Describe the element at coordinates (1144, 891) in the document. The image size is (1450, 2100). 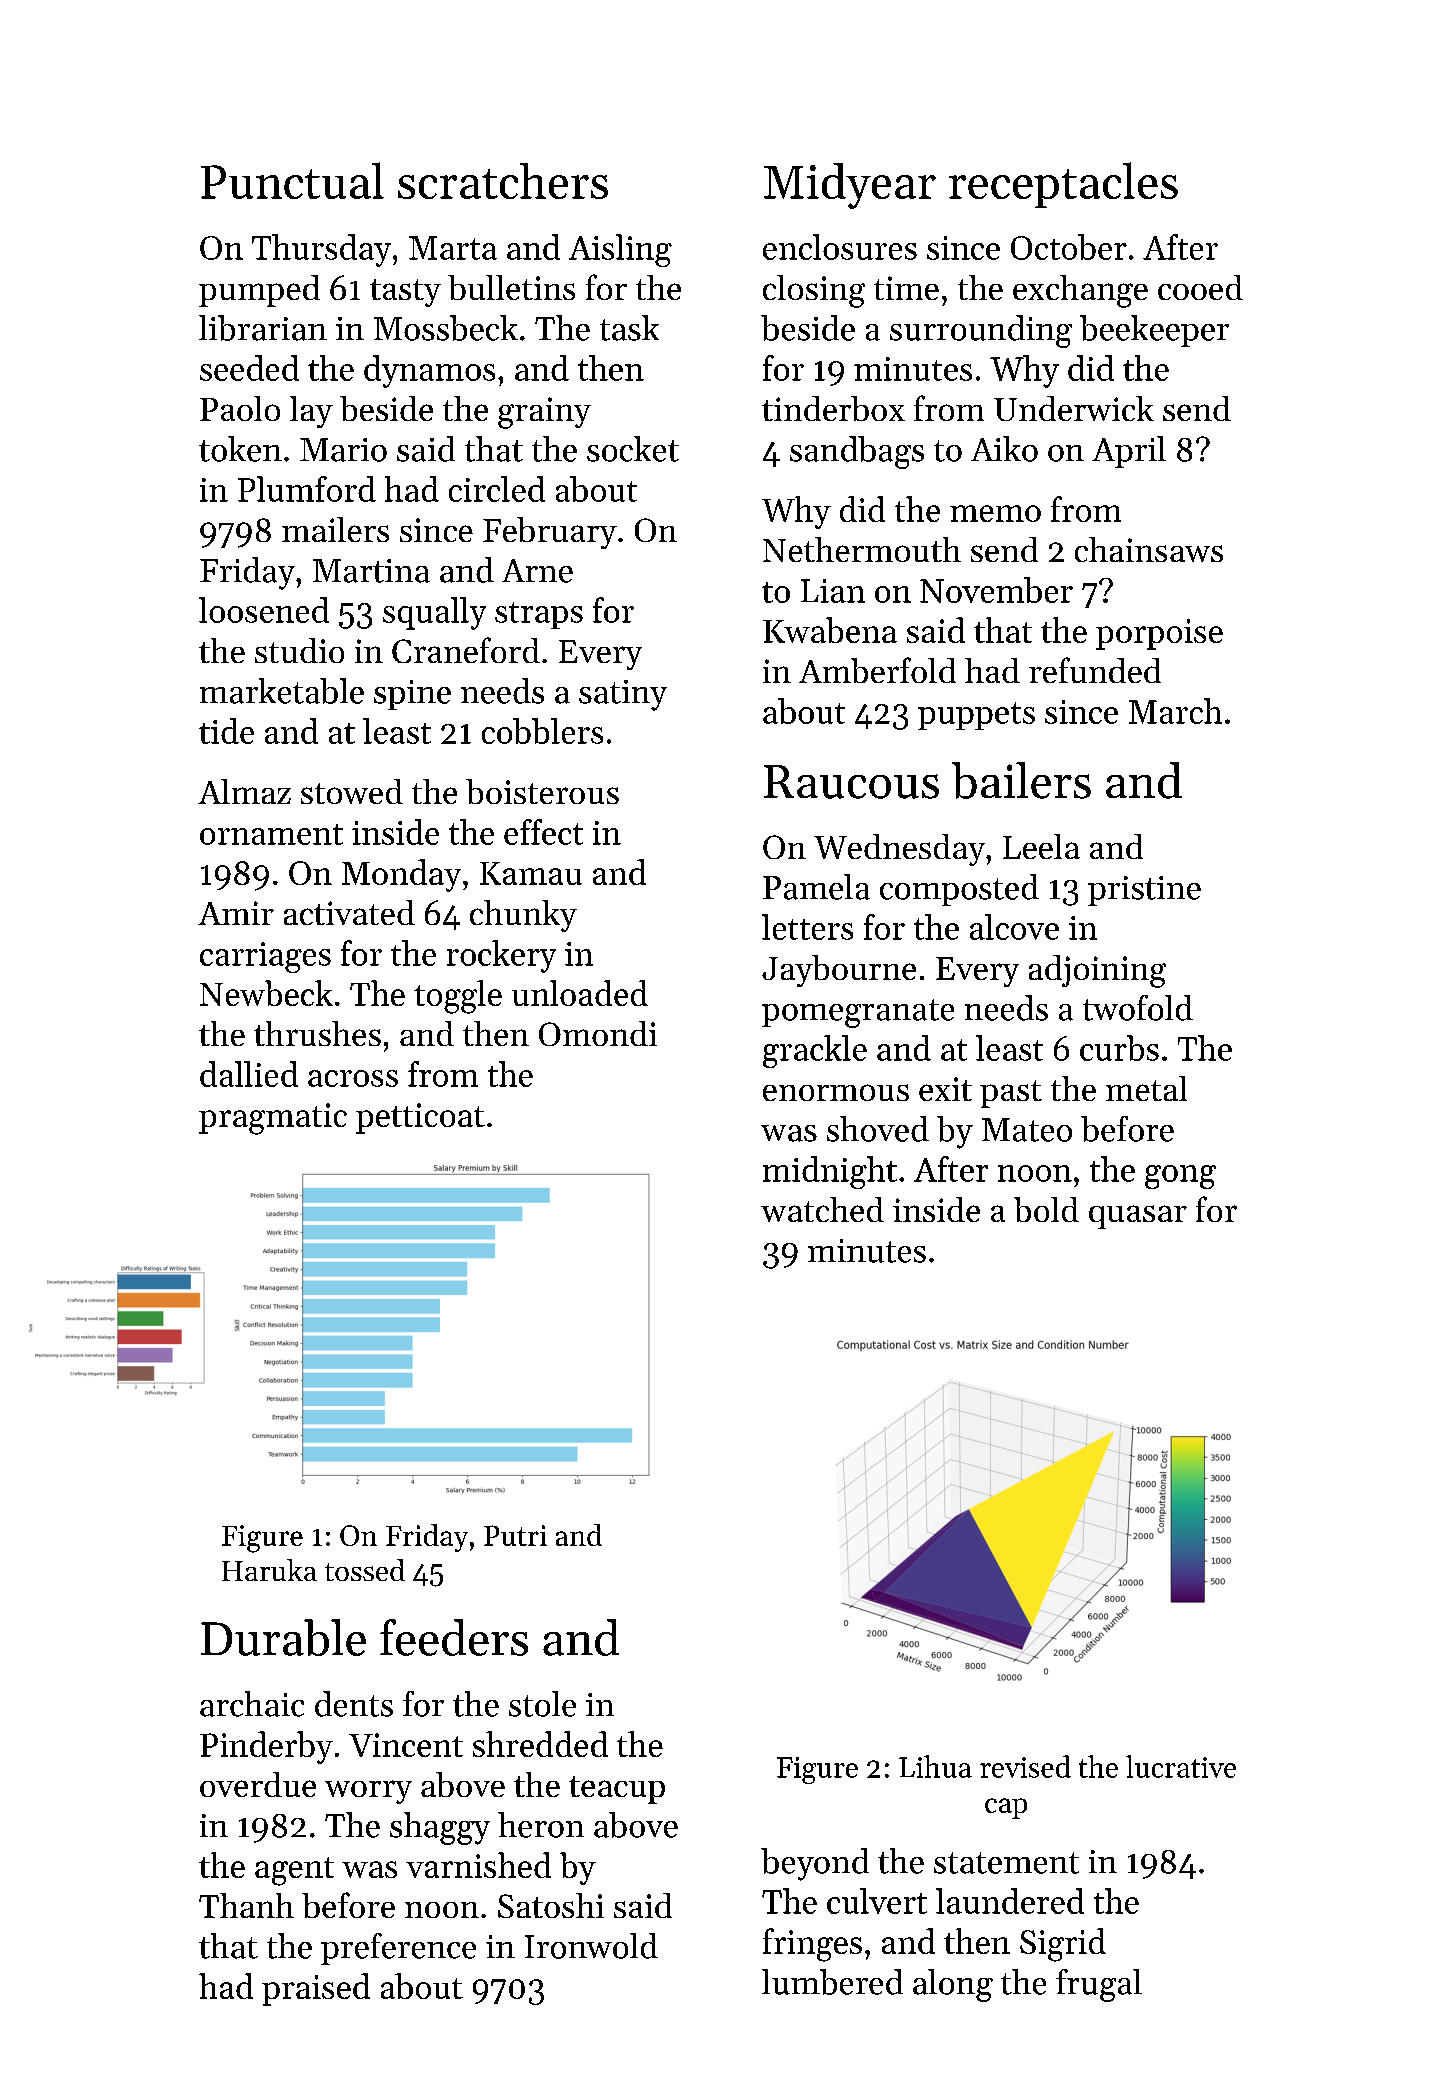
I see `pristine` at that location.
